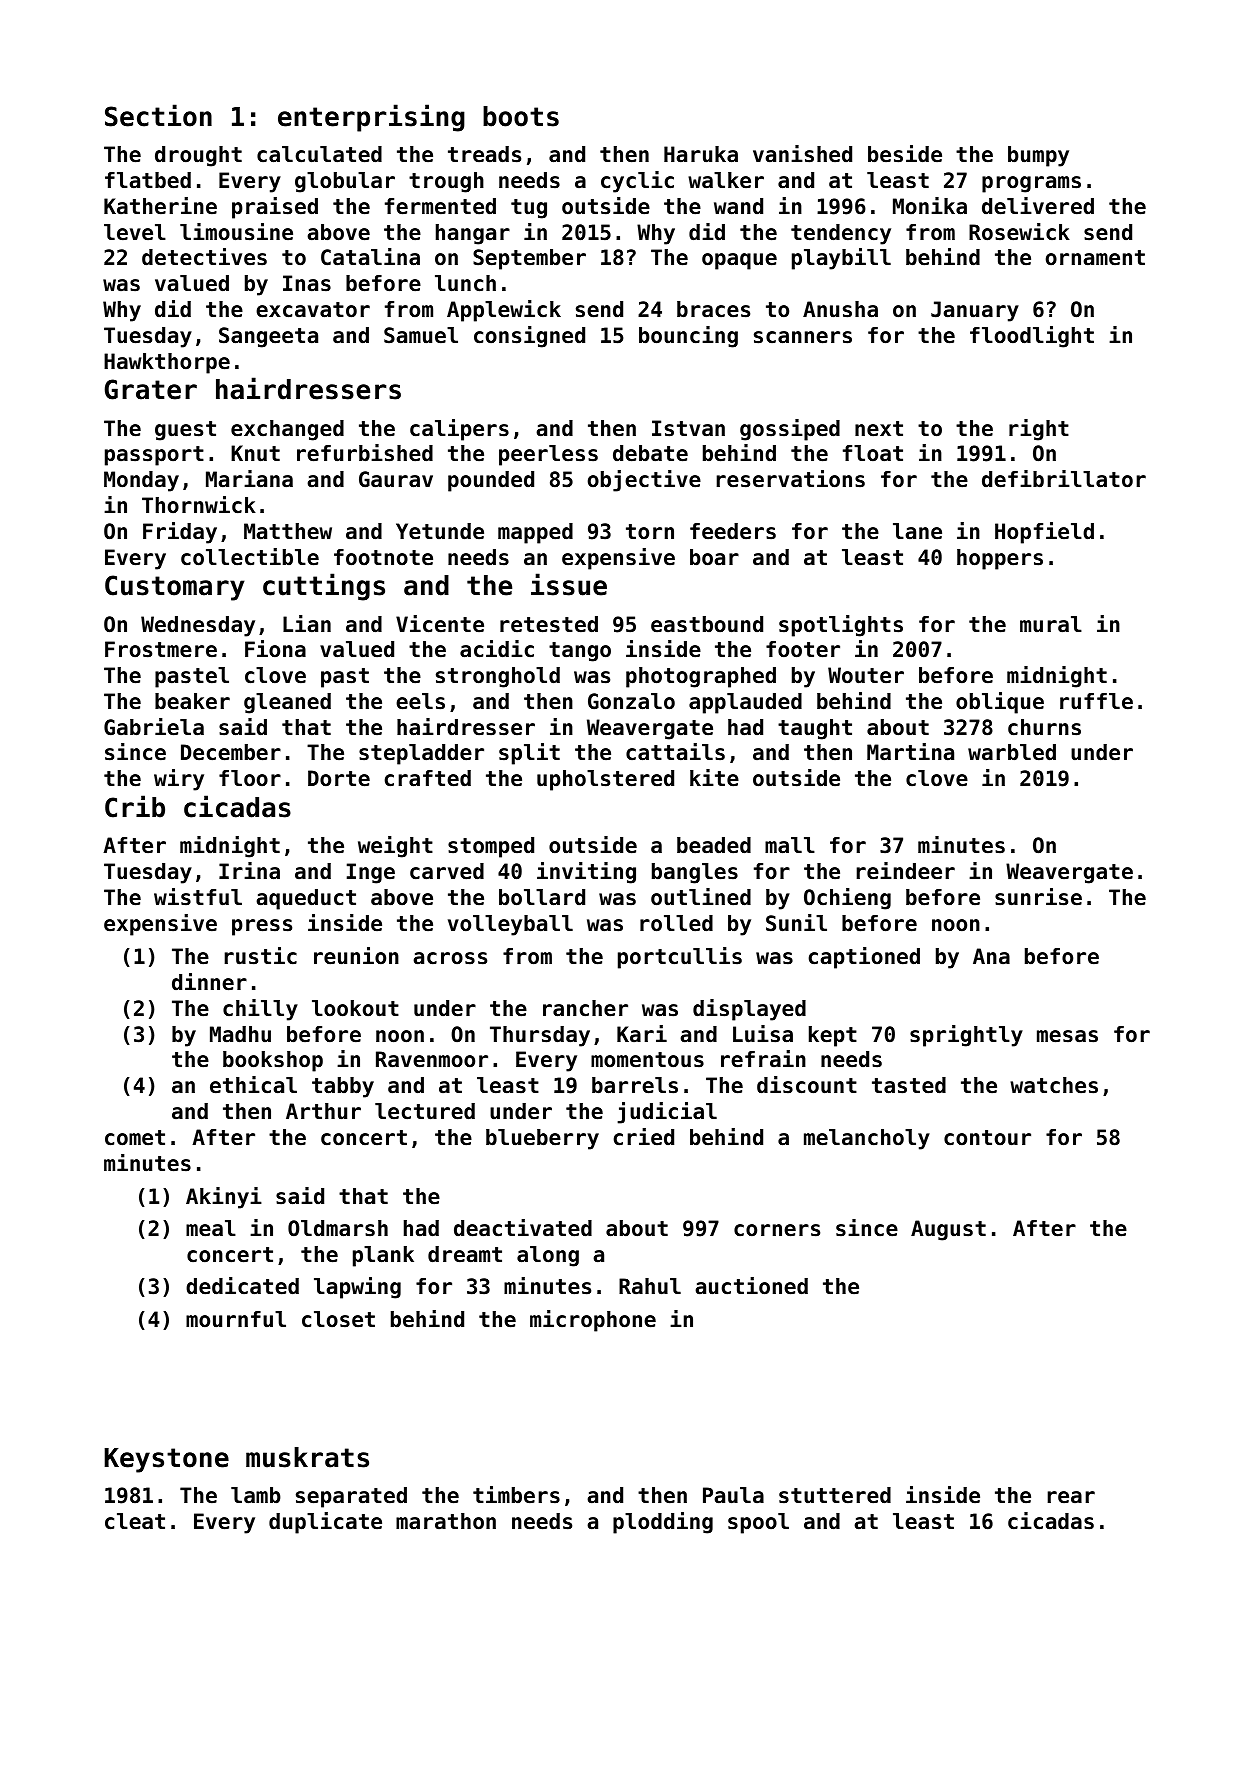 The image size is (1258, 1780). I want to click on beside, so click(905, 154).
